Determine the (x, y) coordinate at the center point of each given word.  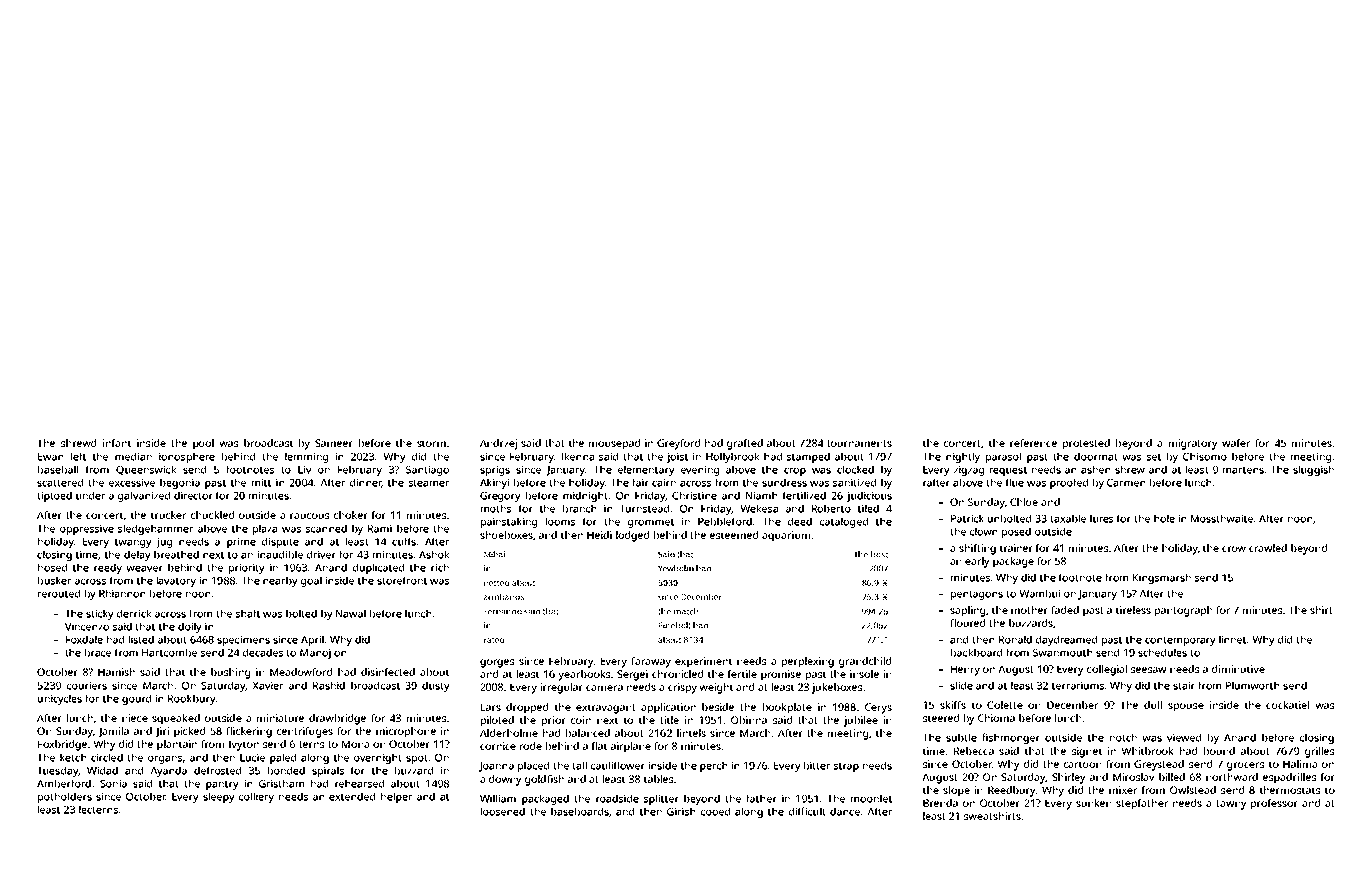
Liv (305, 469)
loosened (503, 811)
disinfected (388, 672)
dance (845, 811)
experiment (703, 662)
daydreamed (1066, 640)
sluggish (1313, 470)
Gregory (500, 497)
